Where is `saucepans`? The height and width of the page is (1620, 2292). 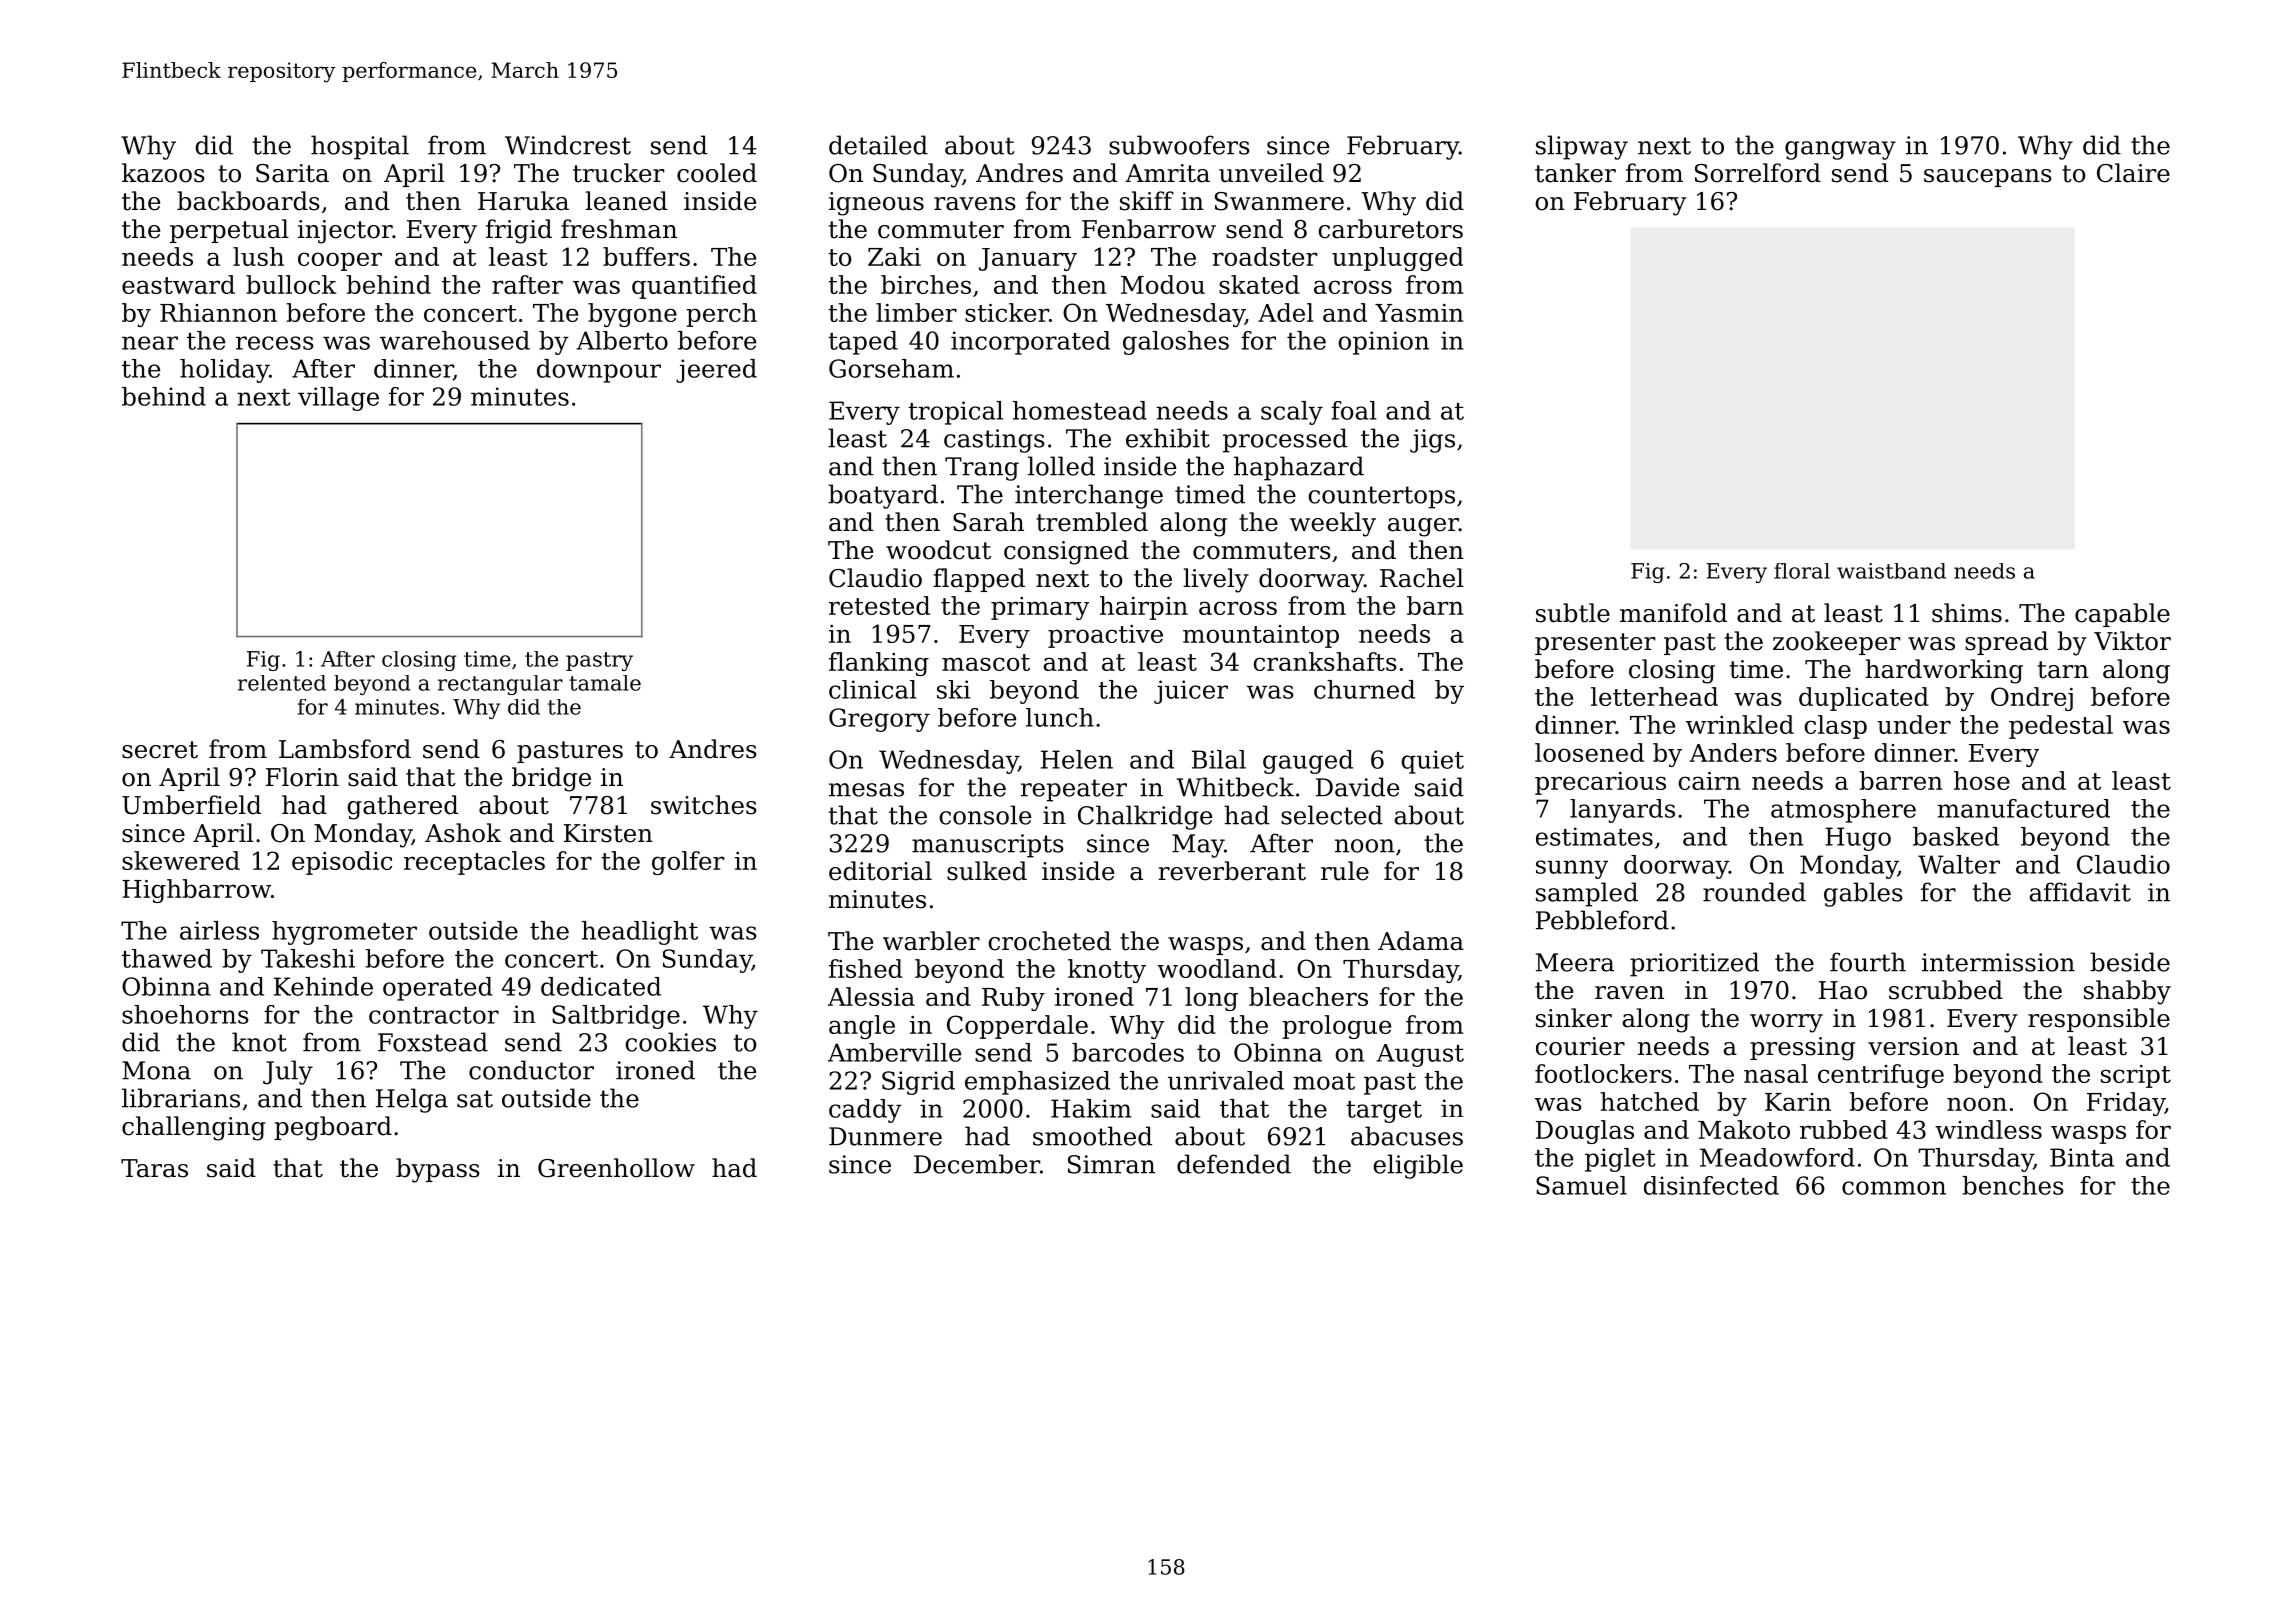
saucepans is located at coordinates (1988, 178).
